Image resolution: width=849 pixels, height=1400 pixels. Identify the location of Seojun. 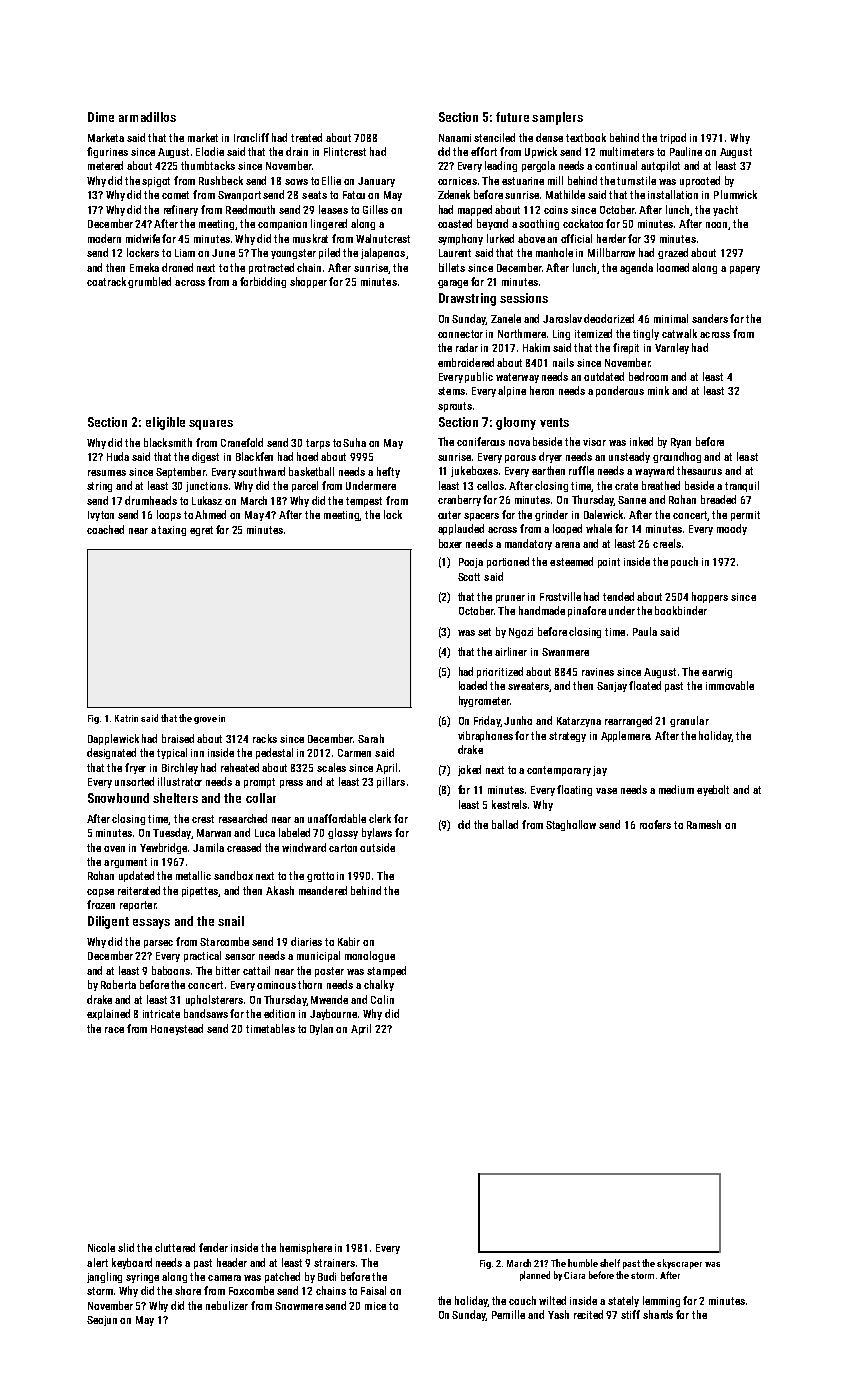
(102, 1321).
